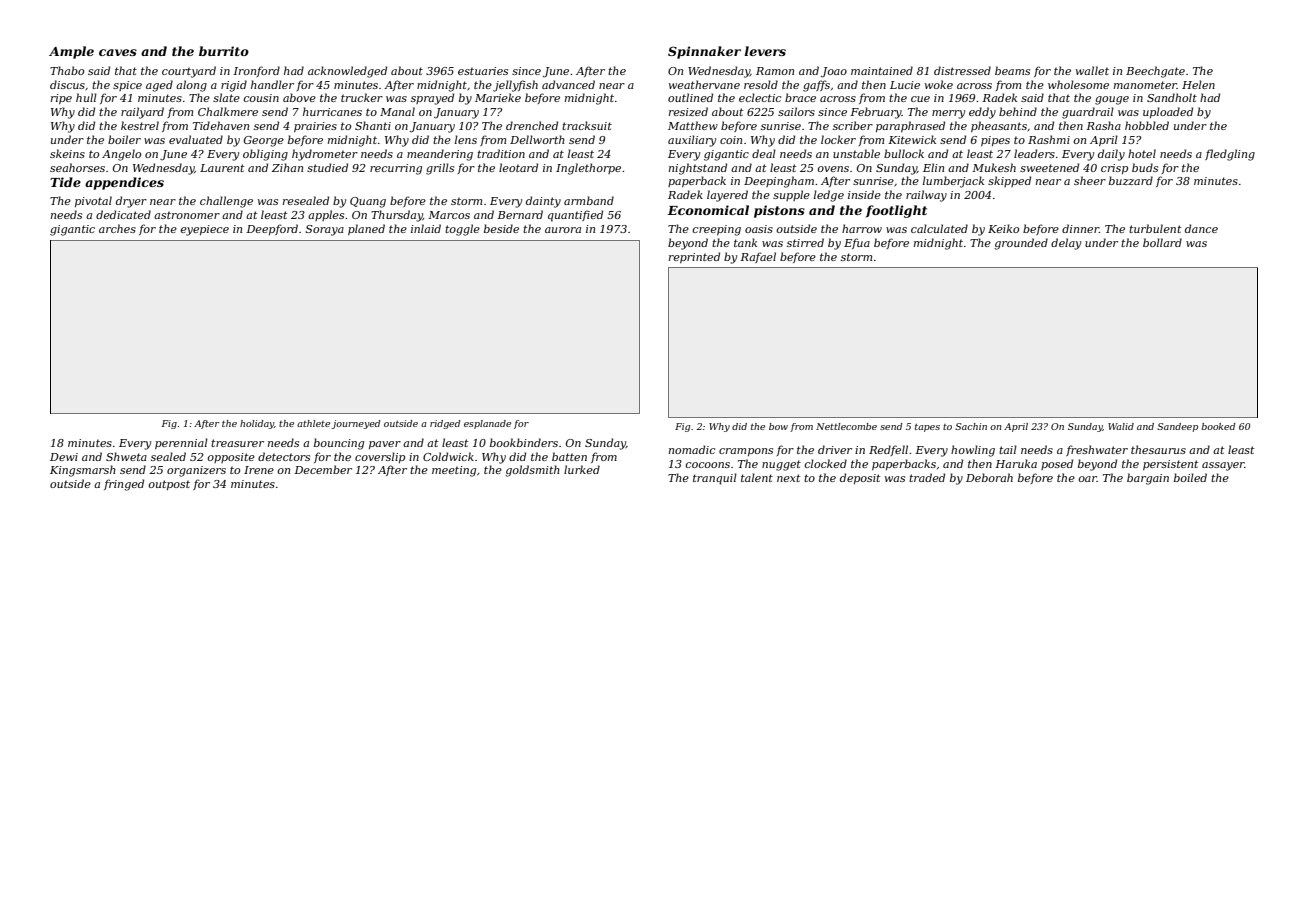  What do you see at coordinates (698, 169) in the document?
I see `nightstand` at bounding box center [698, 169].
